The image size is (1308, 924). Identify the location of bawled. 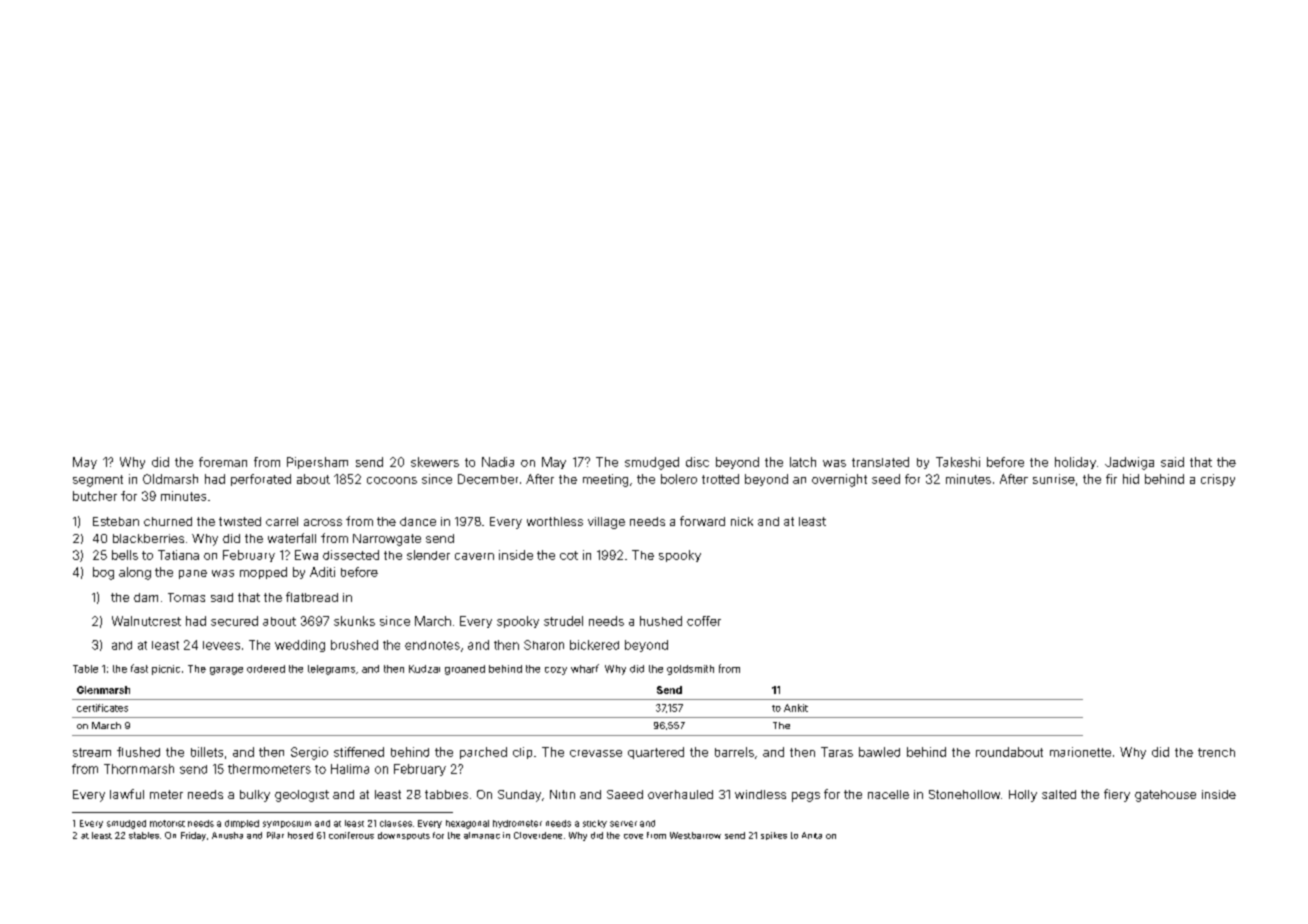
(879, 752).
